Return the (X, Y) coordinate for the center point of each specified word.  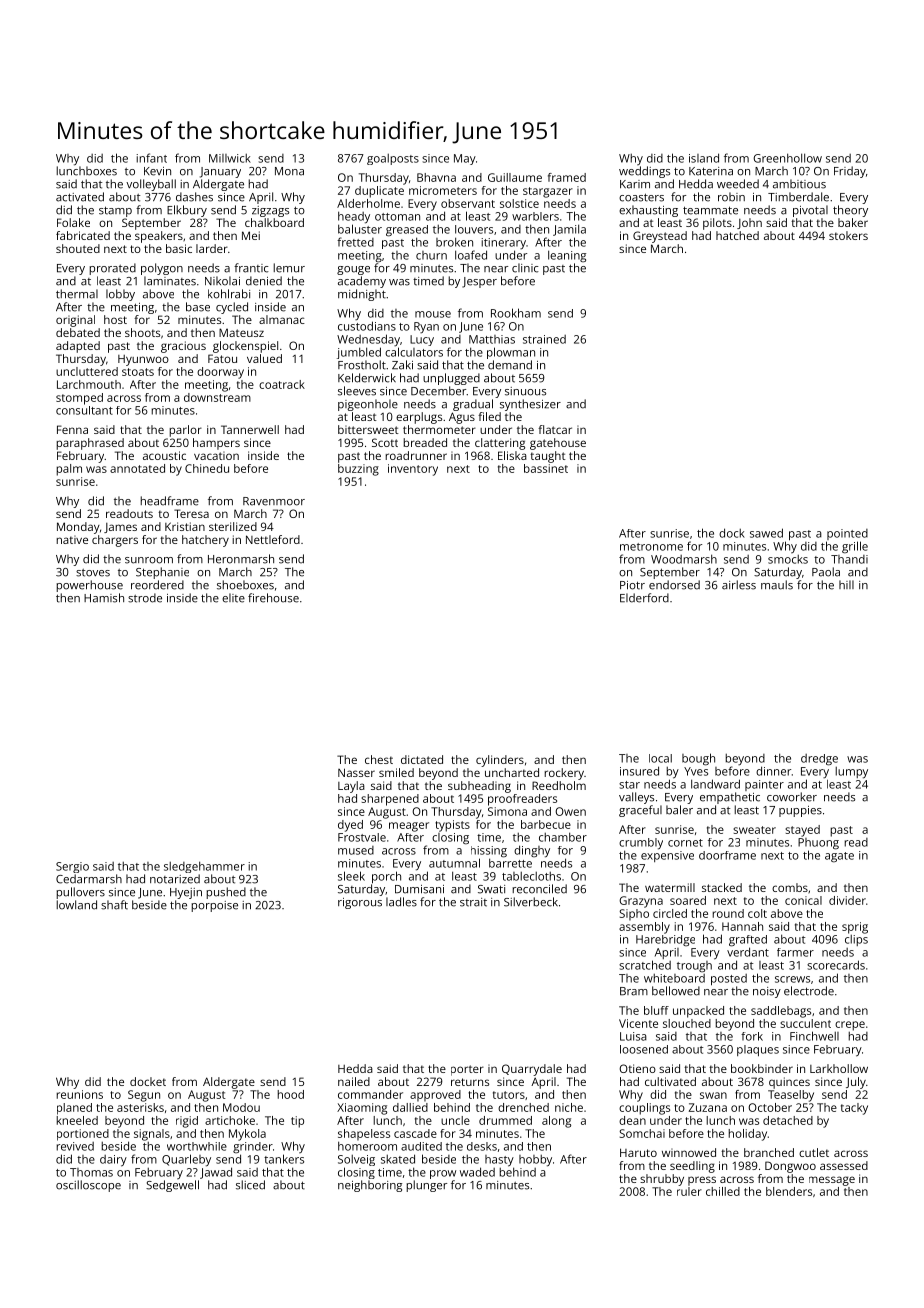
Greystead (660, 237)
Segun (144, 1096)
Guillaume (515, 177)
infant (151, 158)
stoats (138, 372)
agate (839, 857)
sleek (351, 876)
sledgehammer (204, 867)
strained (544, 339)
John (749, 223)
